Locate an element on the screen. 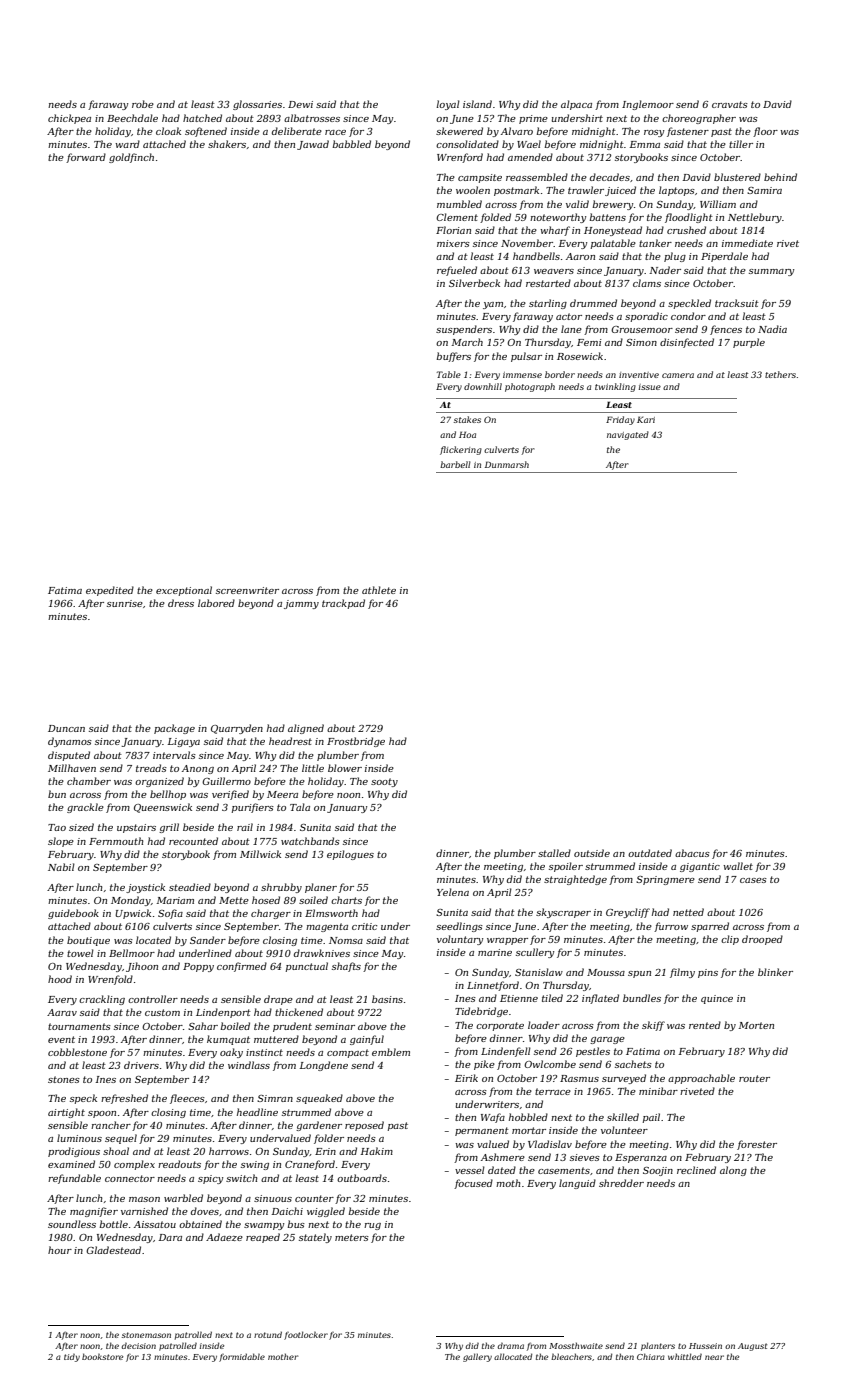 The height and width of the screenshot is (1400, 849). postmark is located at coordinates (516, 191).
